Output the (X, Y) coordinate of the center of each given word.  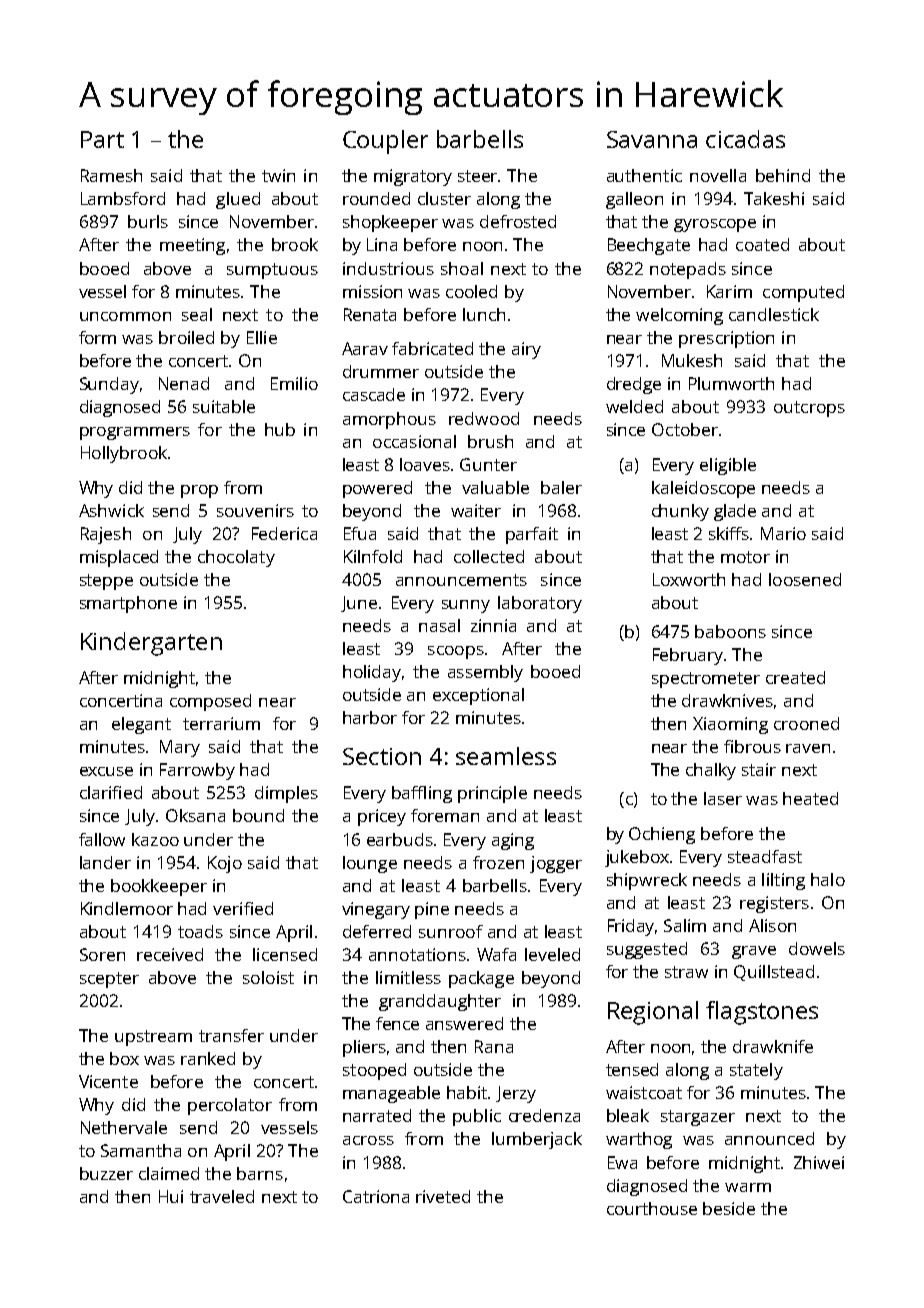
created (795, 677)
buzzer (106, 1173)
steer (478, 176)
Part (102, 139)
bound (258, 815)
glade (735, 512)
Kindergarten (151, 644)
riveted (443, 1196)
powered (377, 489)
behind (783, 175)
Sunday (109, 385)
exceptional (478, 696)
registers (774, 904)
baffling (422, 794)
